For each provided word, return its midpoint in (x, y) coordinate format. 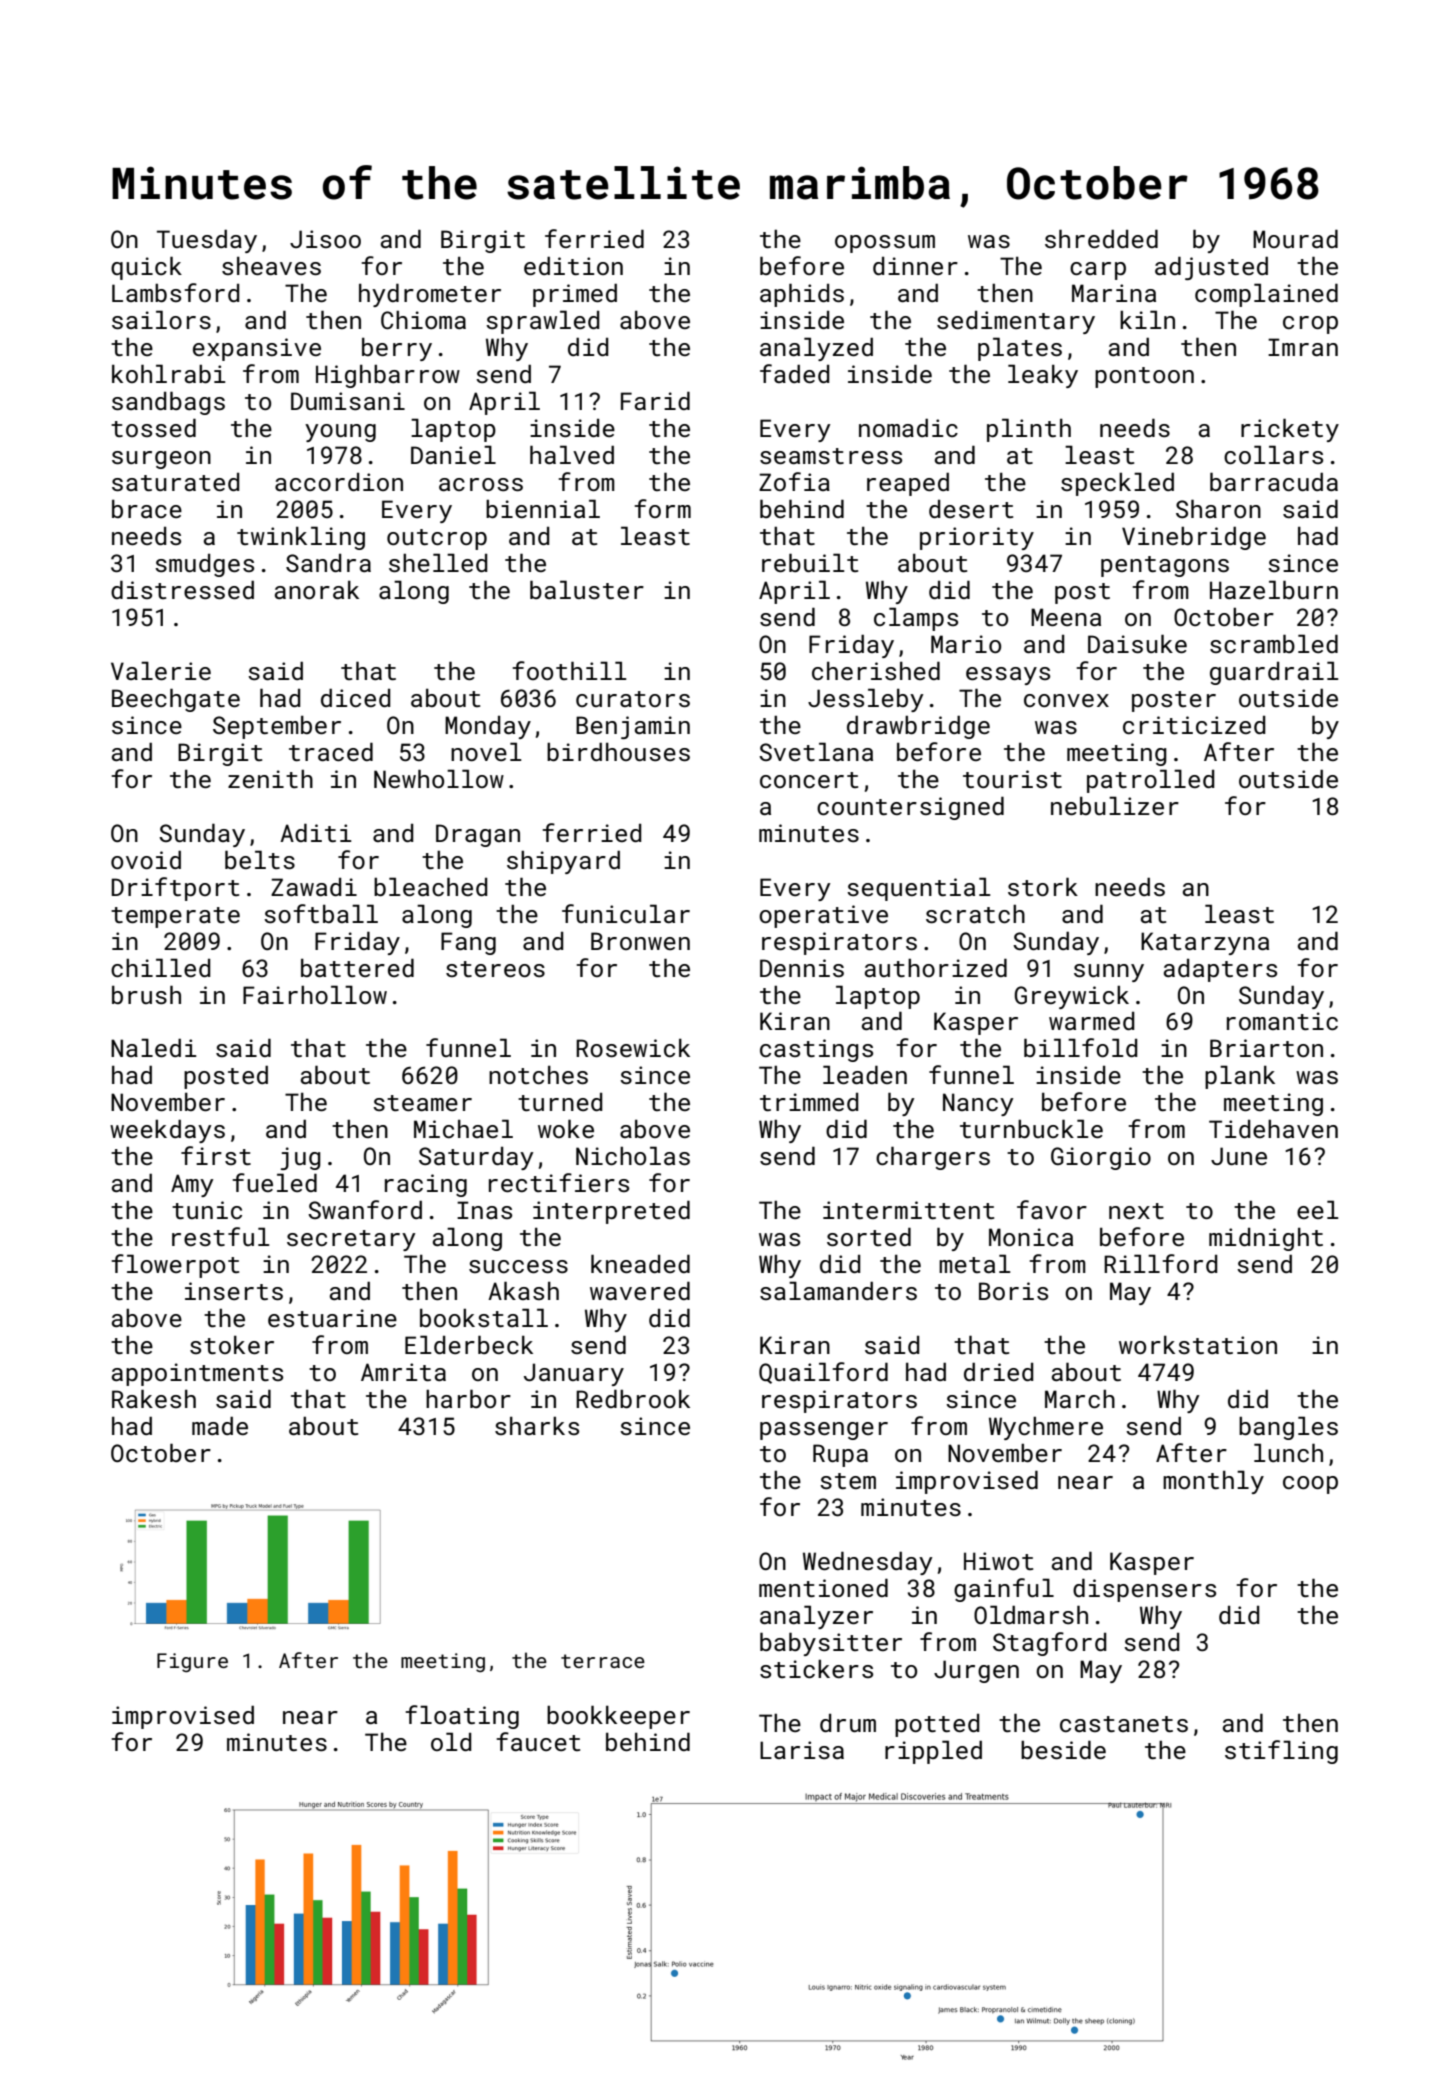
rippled (933, 1752)
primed (575, 295)
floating (462, 1717)
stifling (1281, 1752)
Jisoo (325, 239)
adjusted (1211, 268)
